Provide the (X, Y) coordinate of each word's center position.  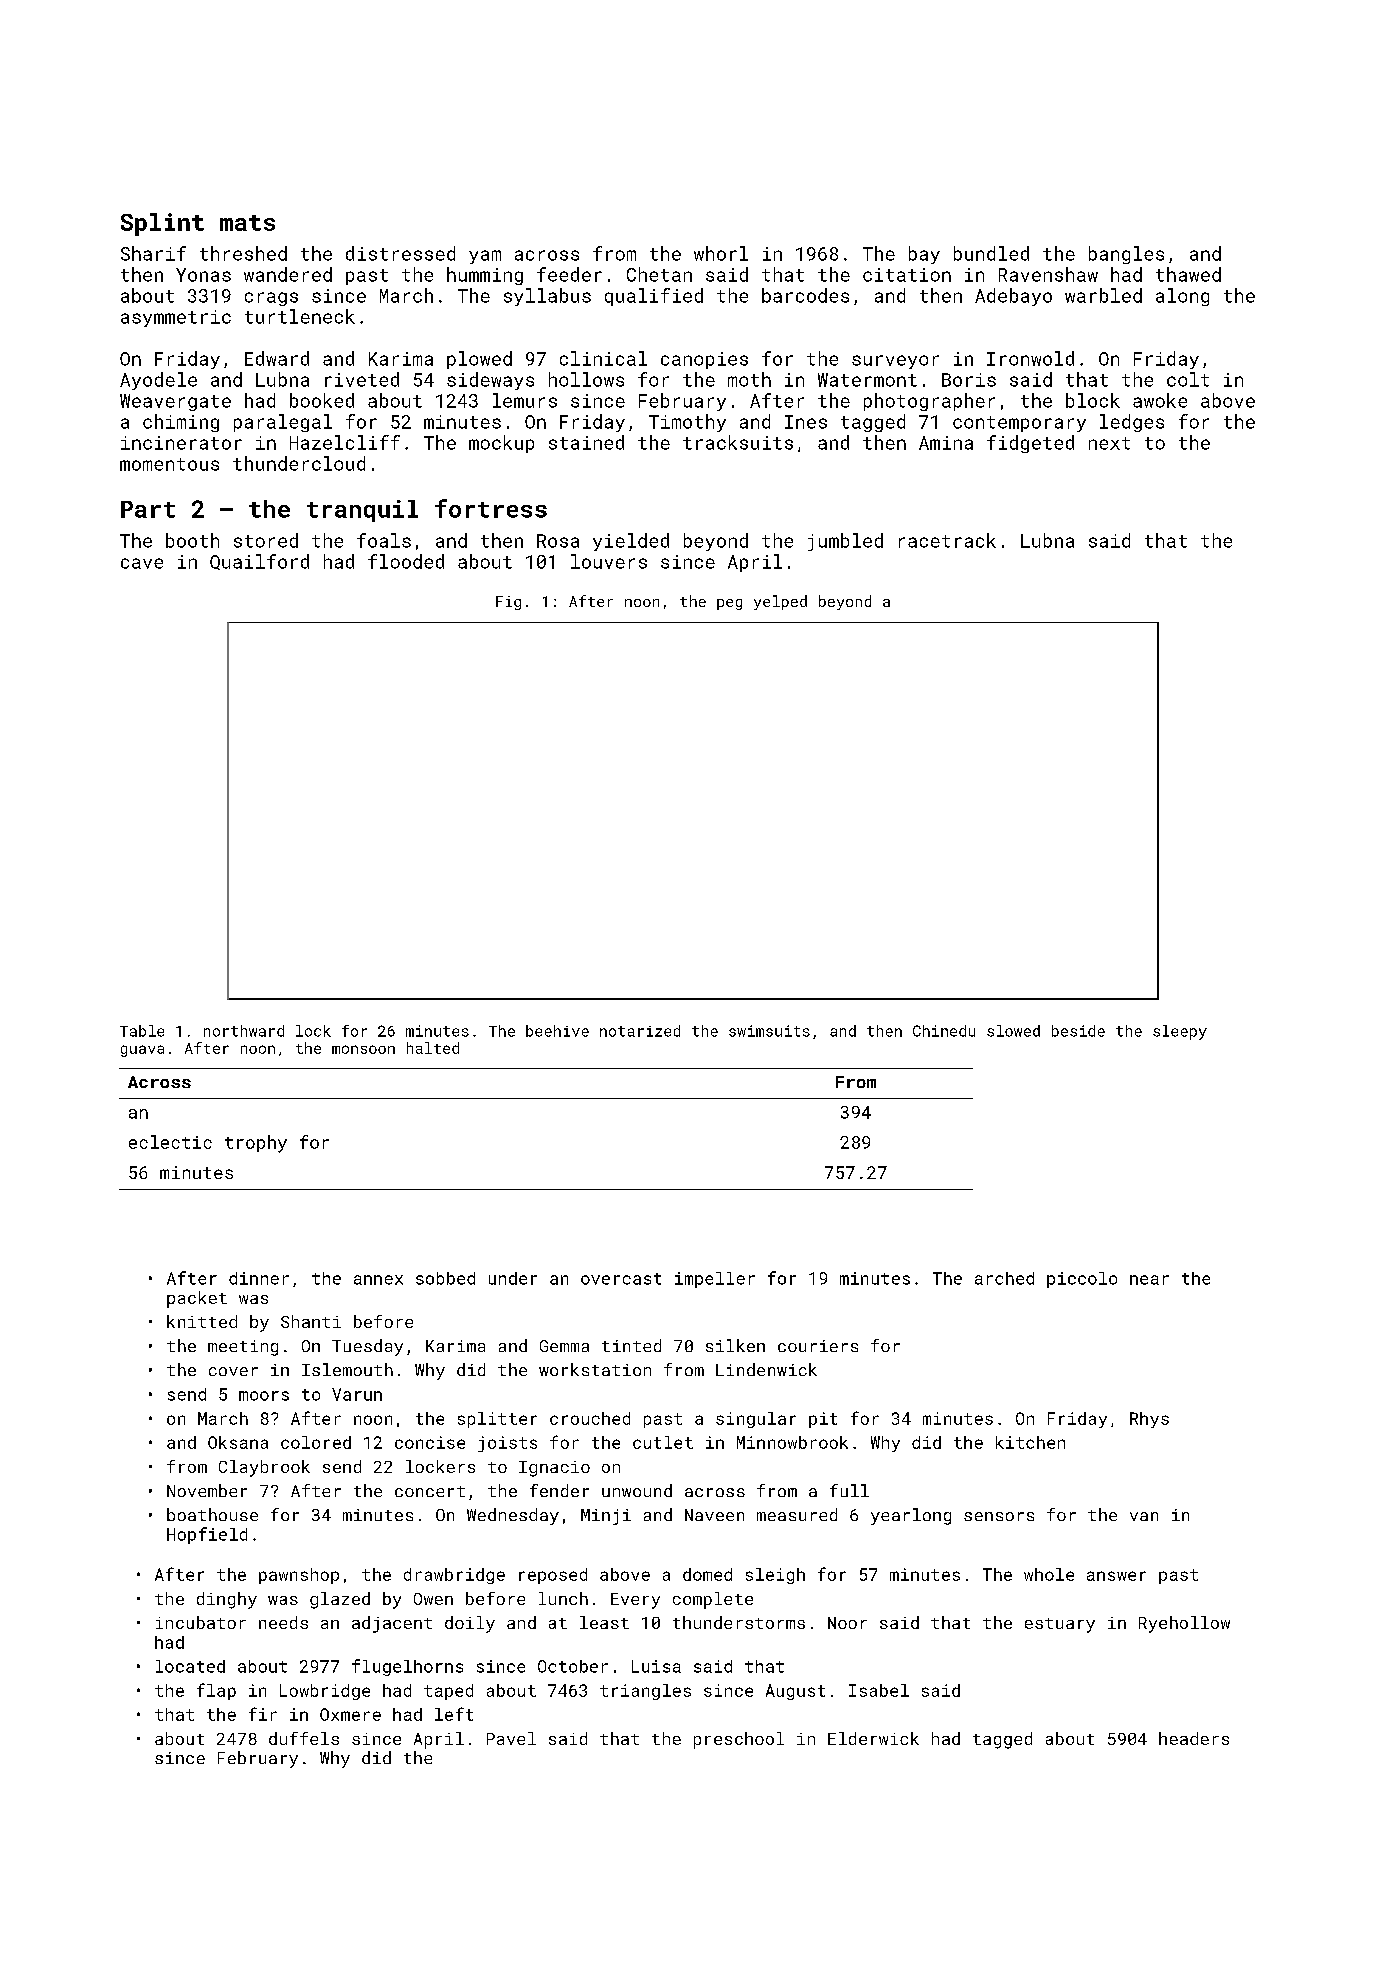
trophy (256, 1144)
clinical (603, 358)
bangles (1126, 255)
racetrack (947, 540)
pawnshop (299, 1576)
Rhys (1149, 1420)
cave (142, 563)
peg (729, 604)
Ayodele (158, 381)
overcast (621, 1279)
